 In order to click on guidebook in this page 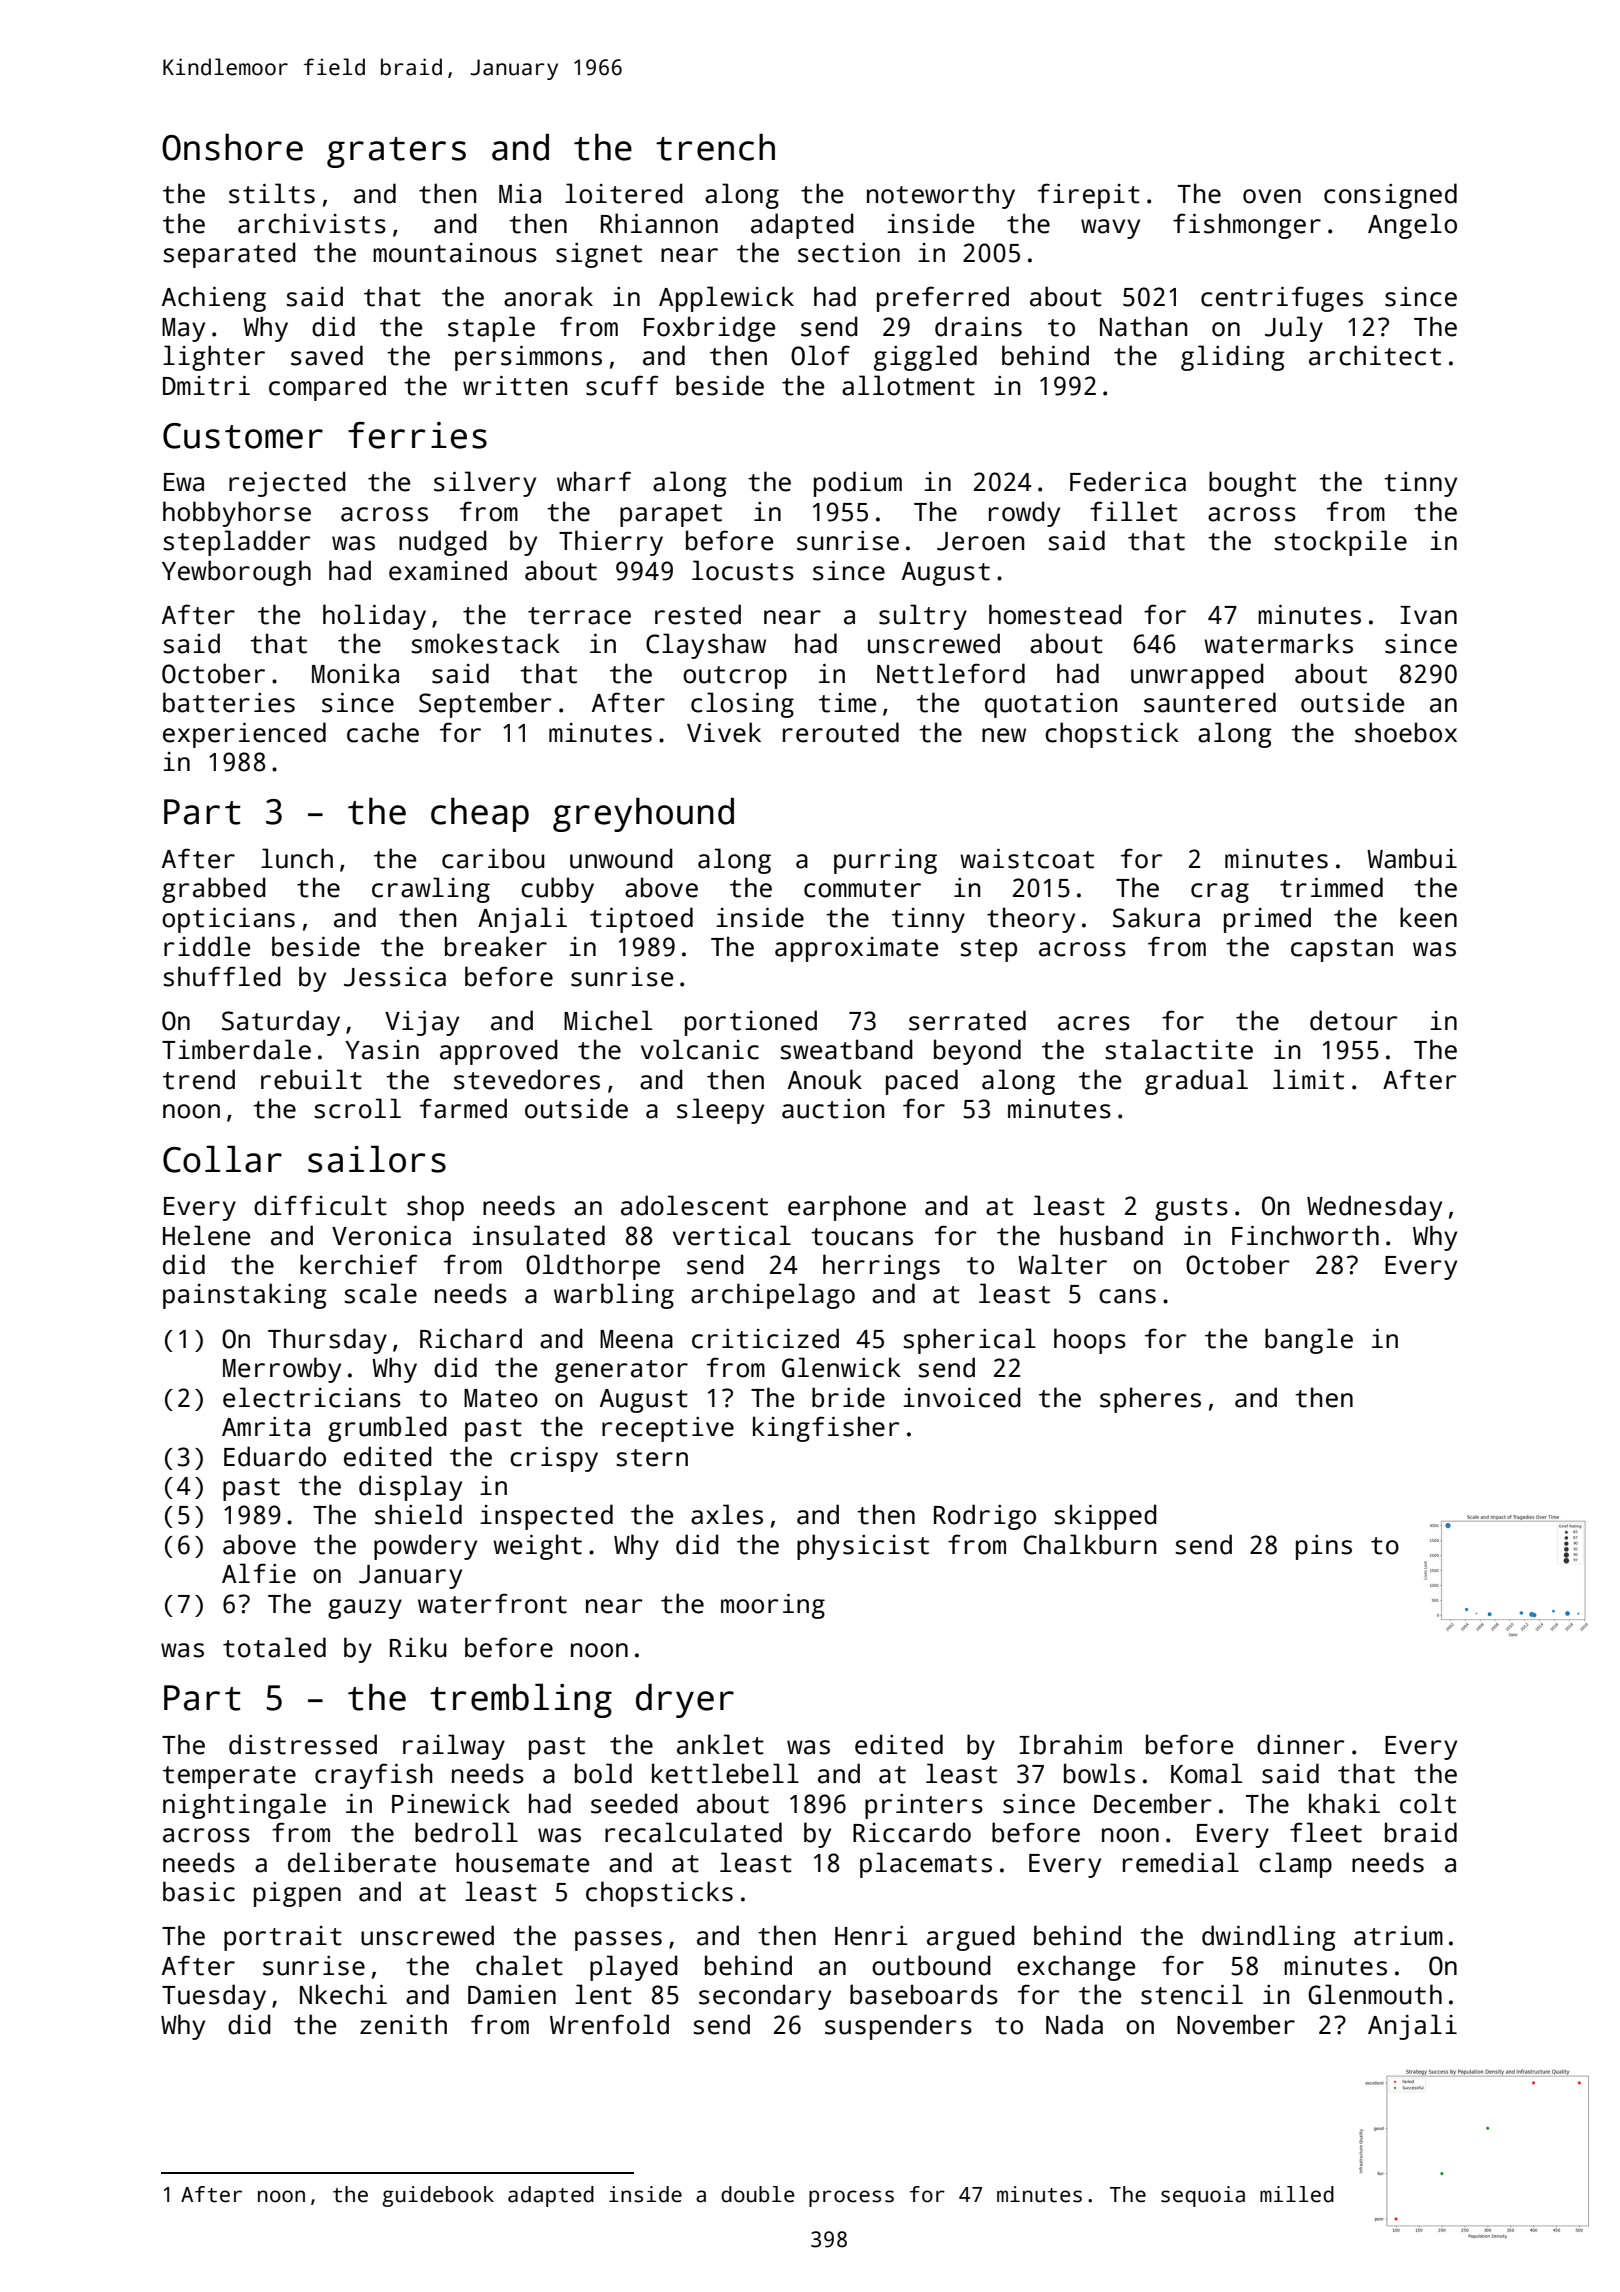, I will do `click(438, 2196)`.
